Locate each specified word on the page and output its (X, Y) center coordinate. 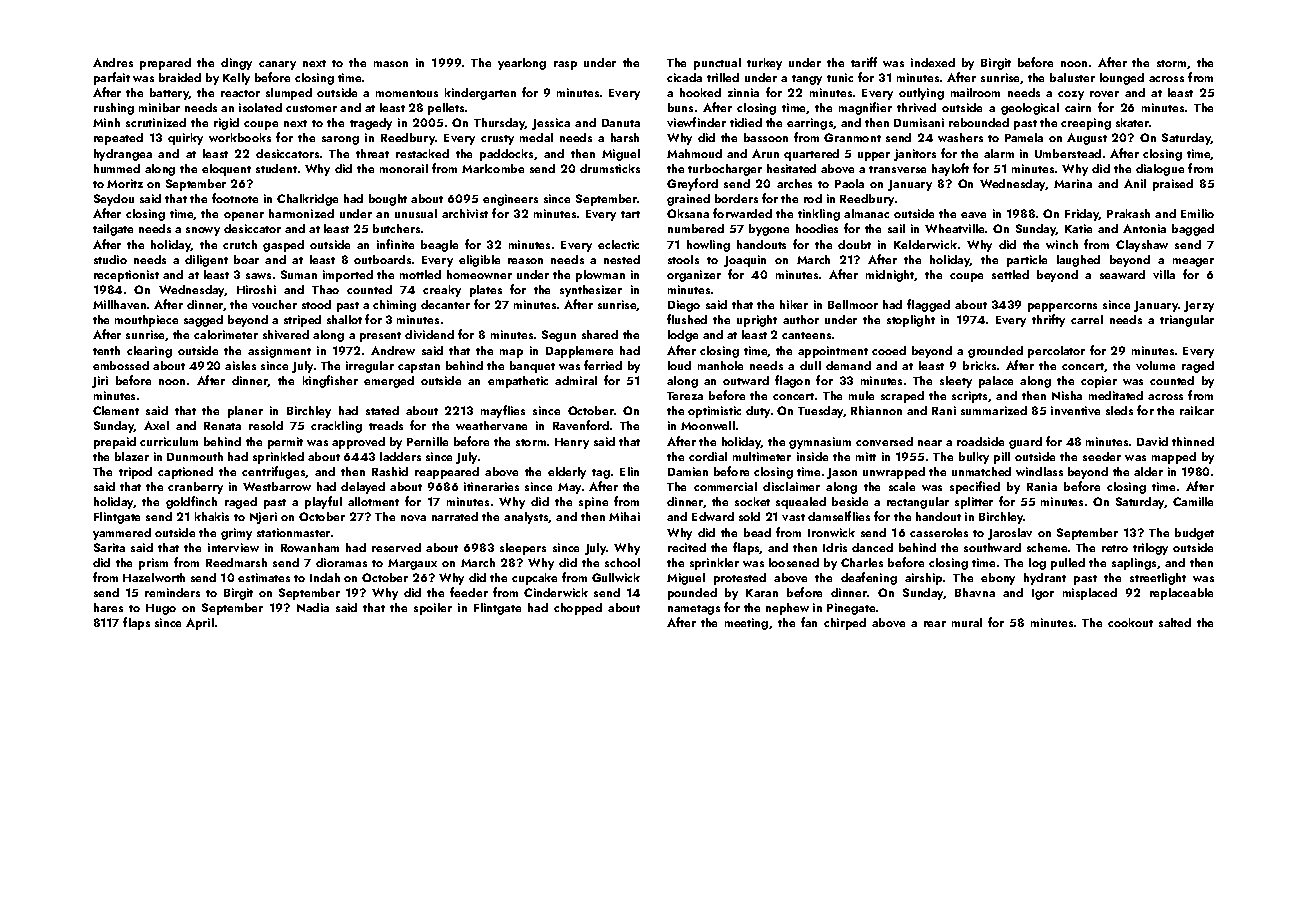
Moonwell (708, 425)
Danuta (621, 123)
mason (391, 64)
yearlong (522, 64)
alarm (999, 153)
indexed (933, 62)
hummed (117, 168)
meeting (746, 624)
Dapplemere (579, 352)
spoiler (433, 609)
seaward (1122, 274)
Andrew (393, 350)
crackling (336, 427)
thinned (1193, 441)
